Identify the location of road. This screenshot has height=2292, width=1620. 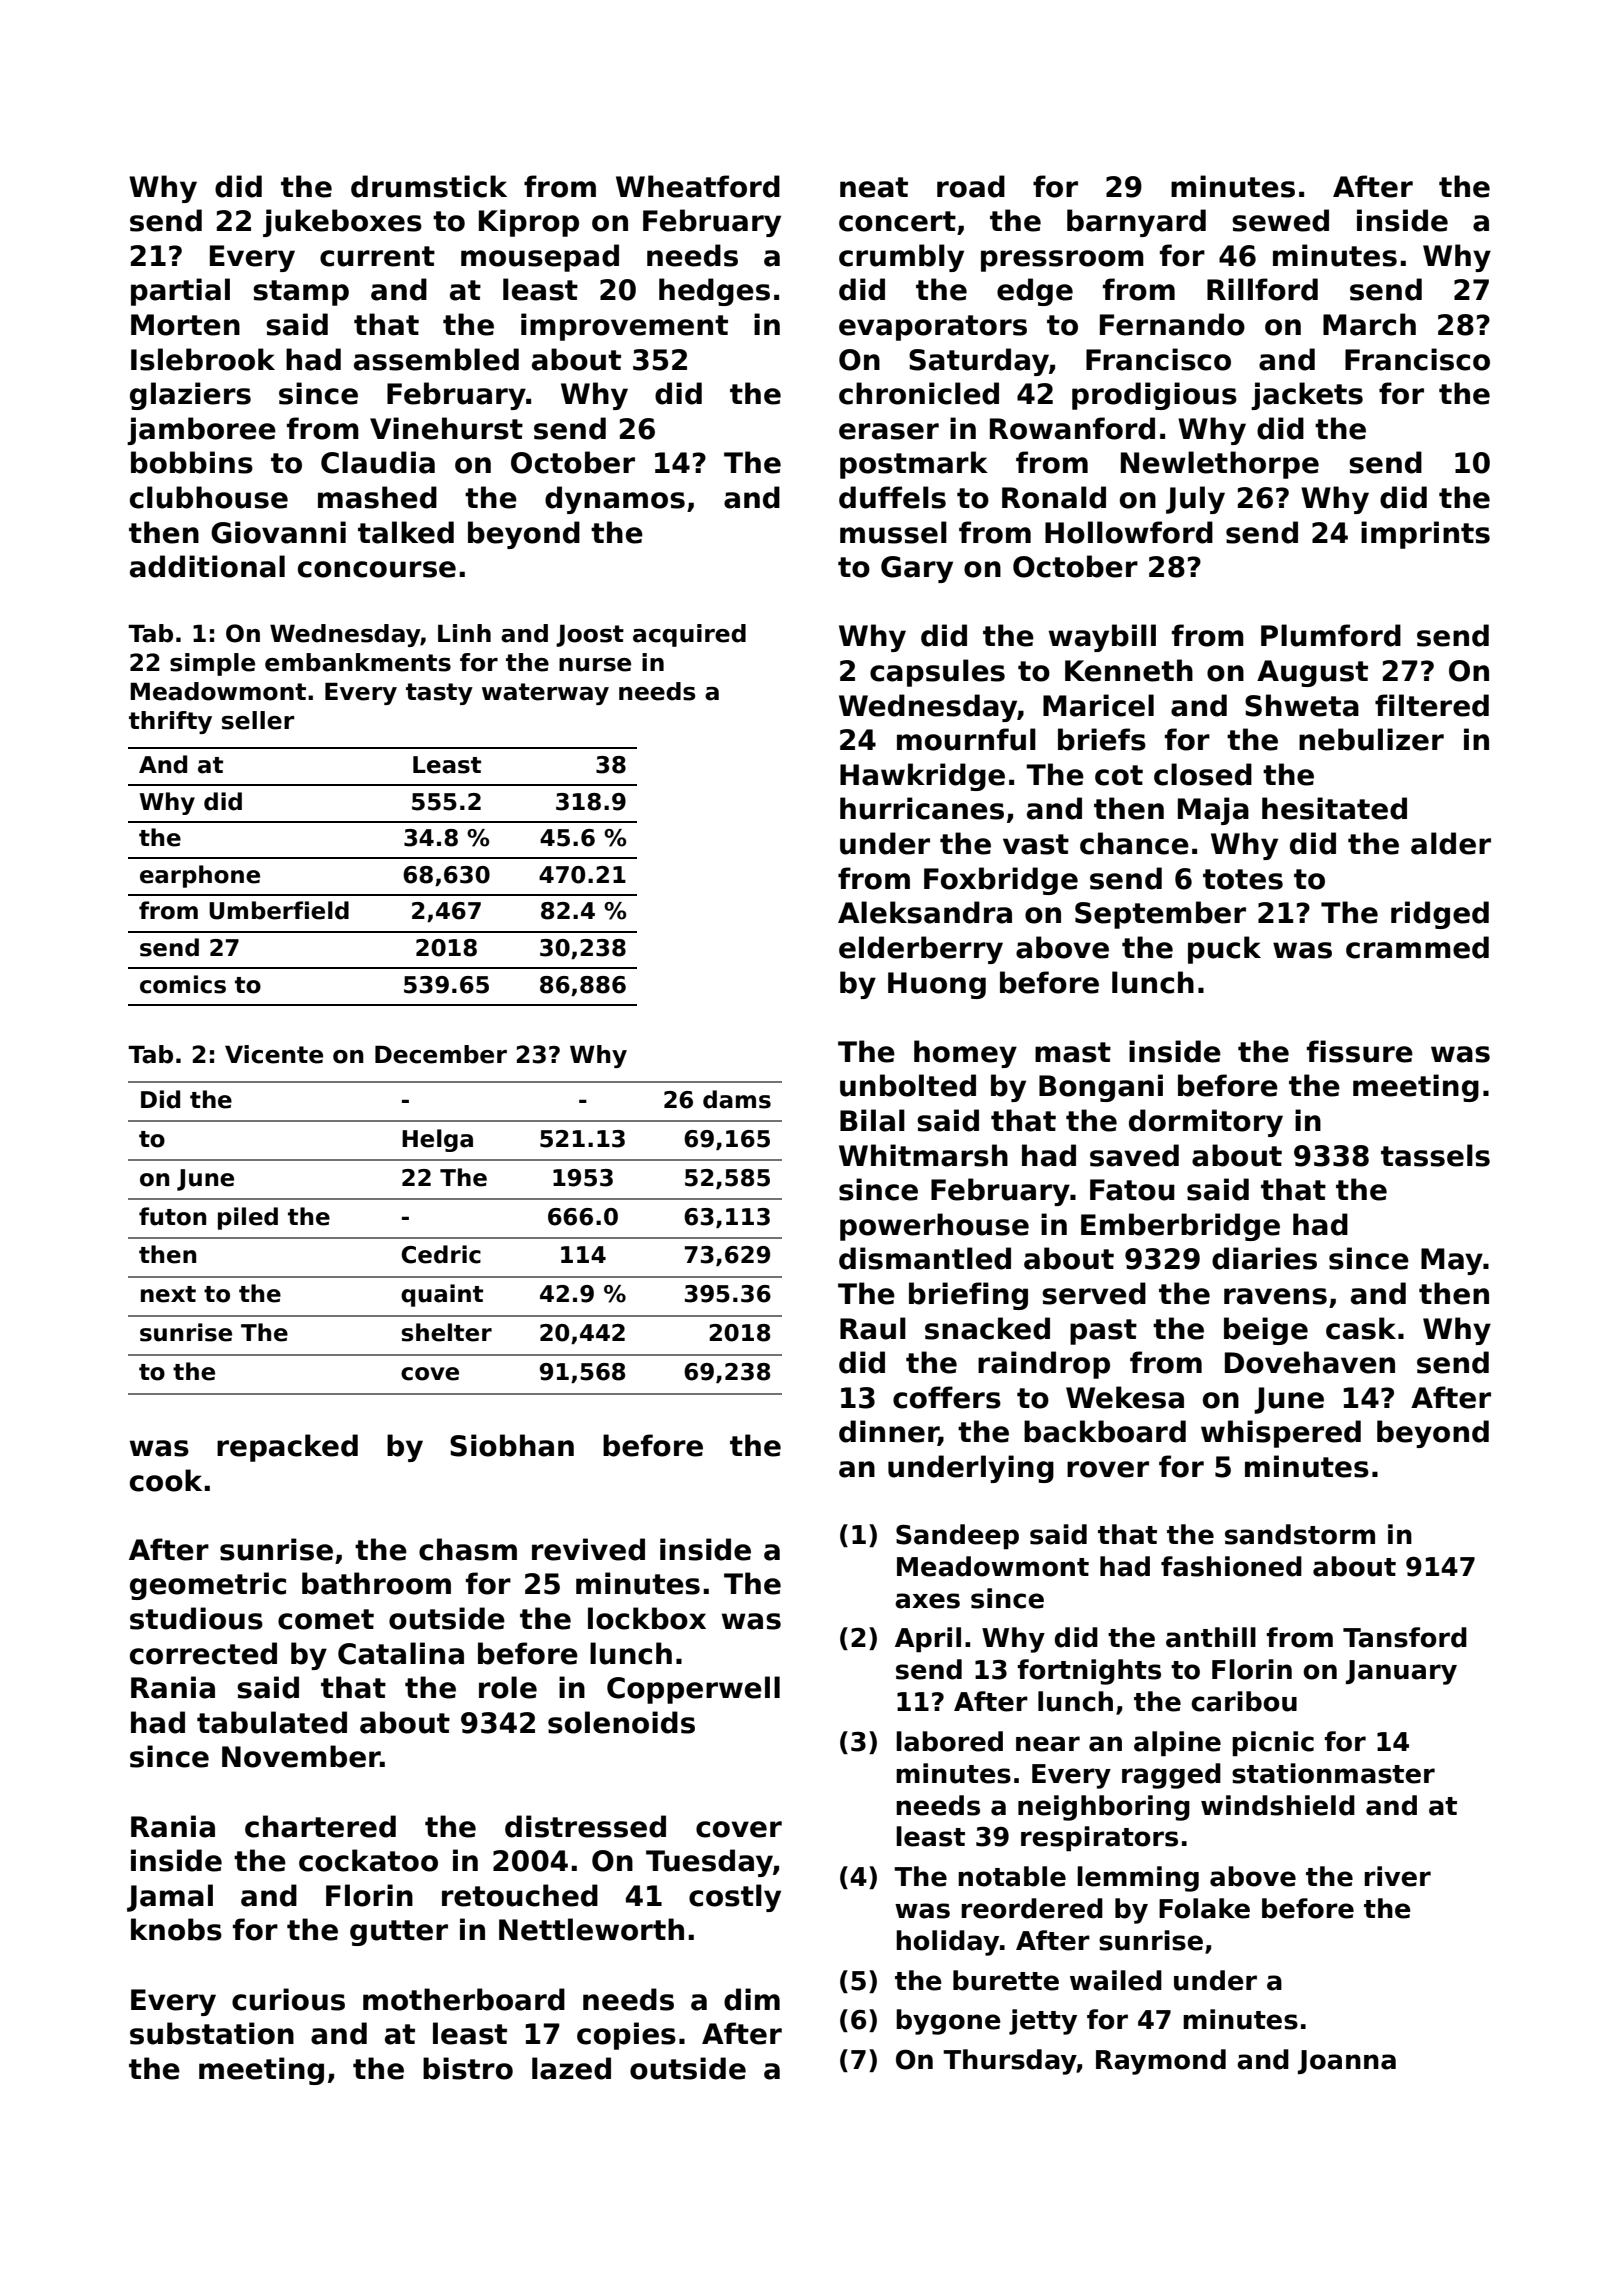
(971, 186).
